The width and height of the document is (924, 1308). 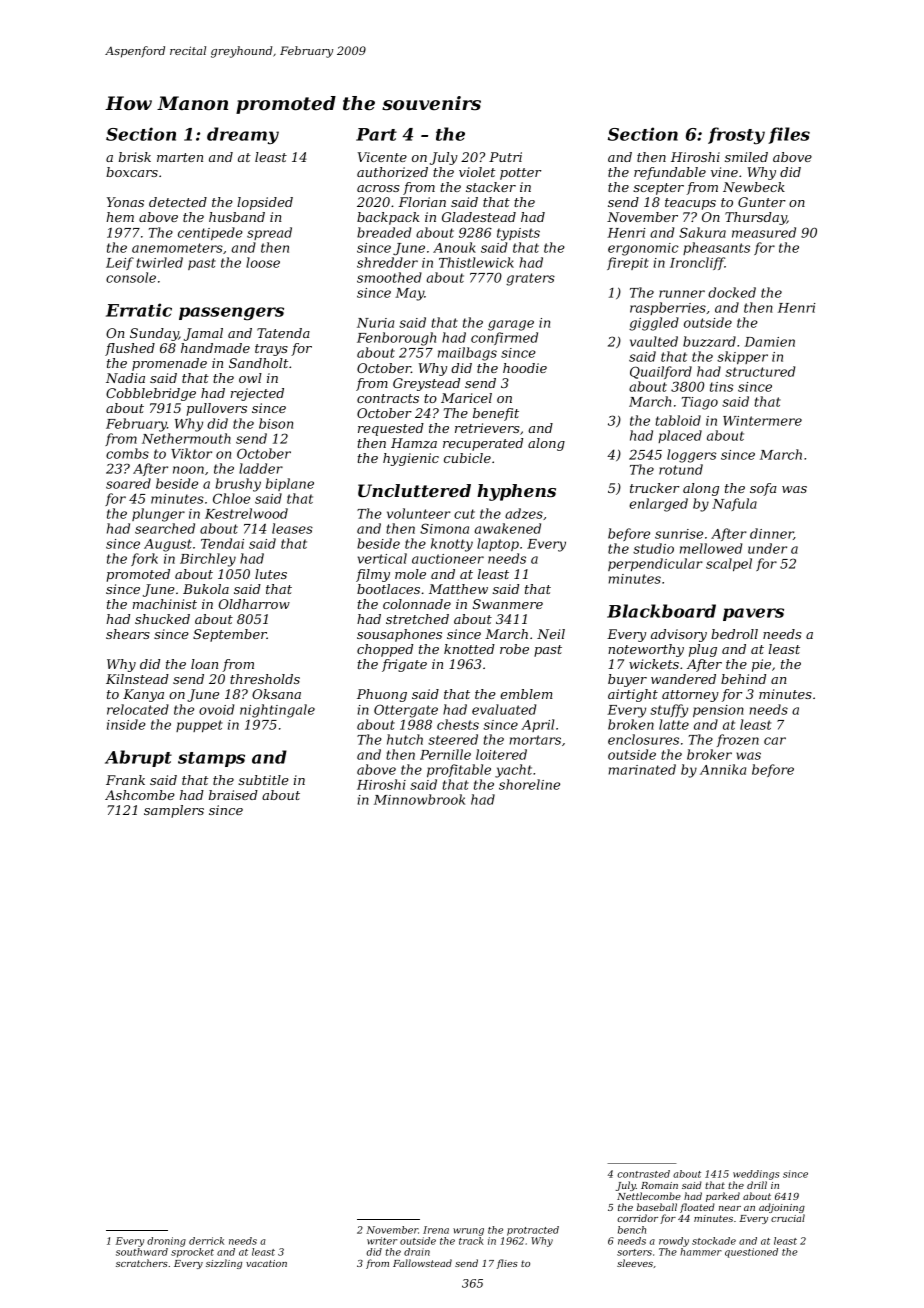 I want to click on refundable, so click(x=670, y=173).
